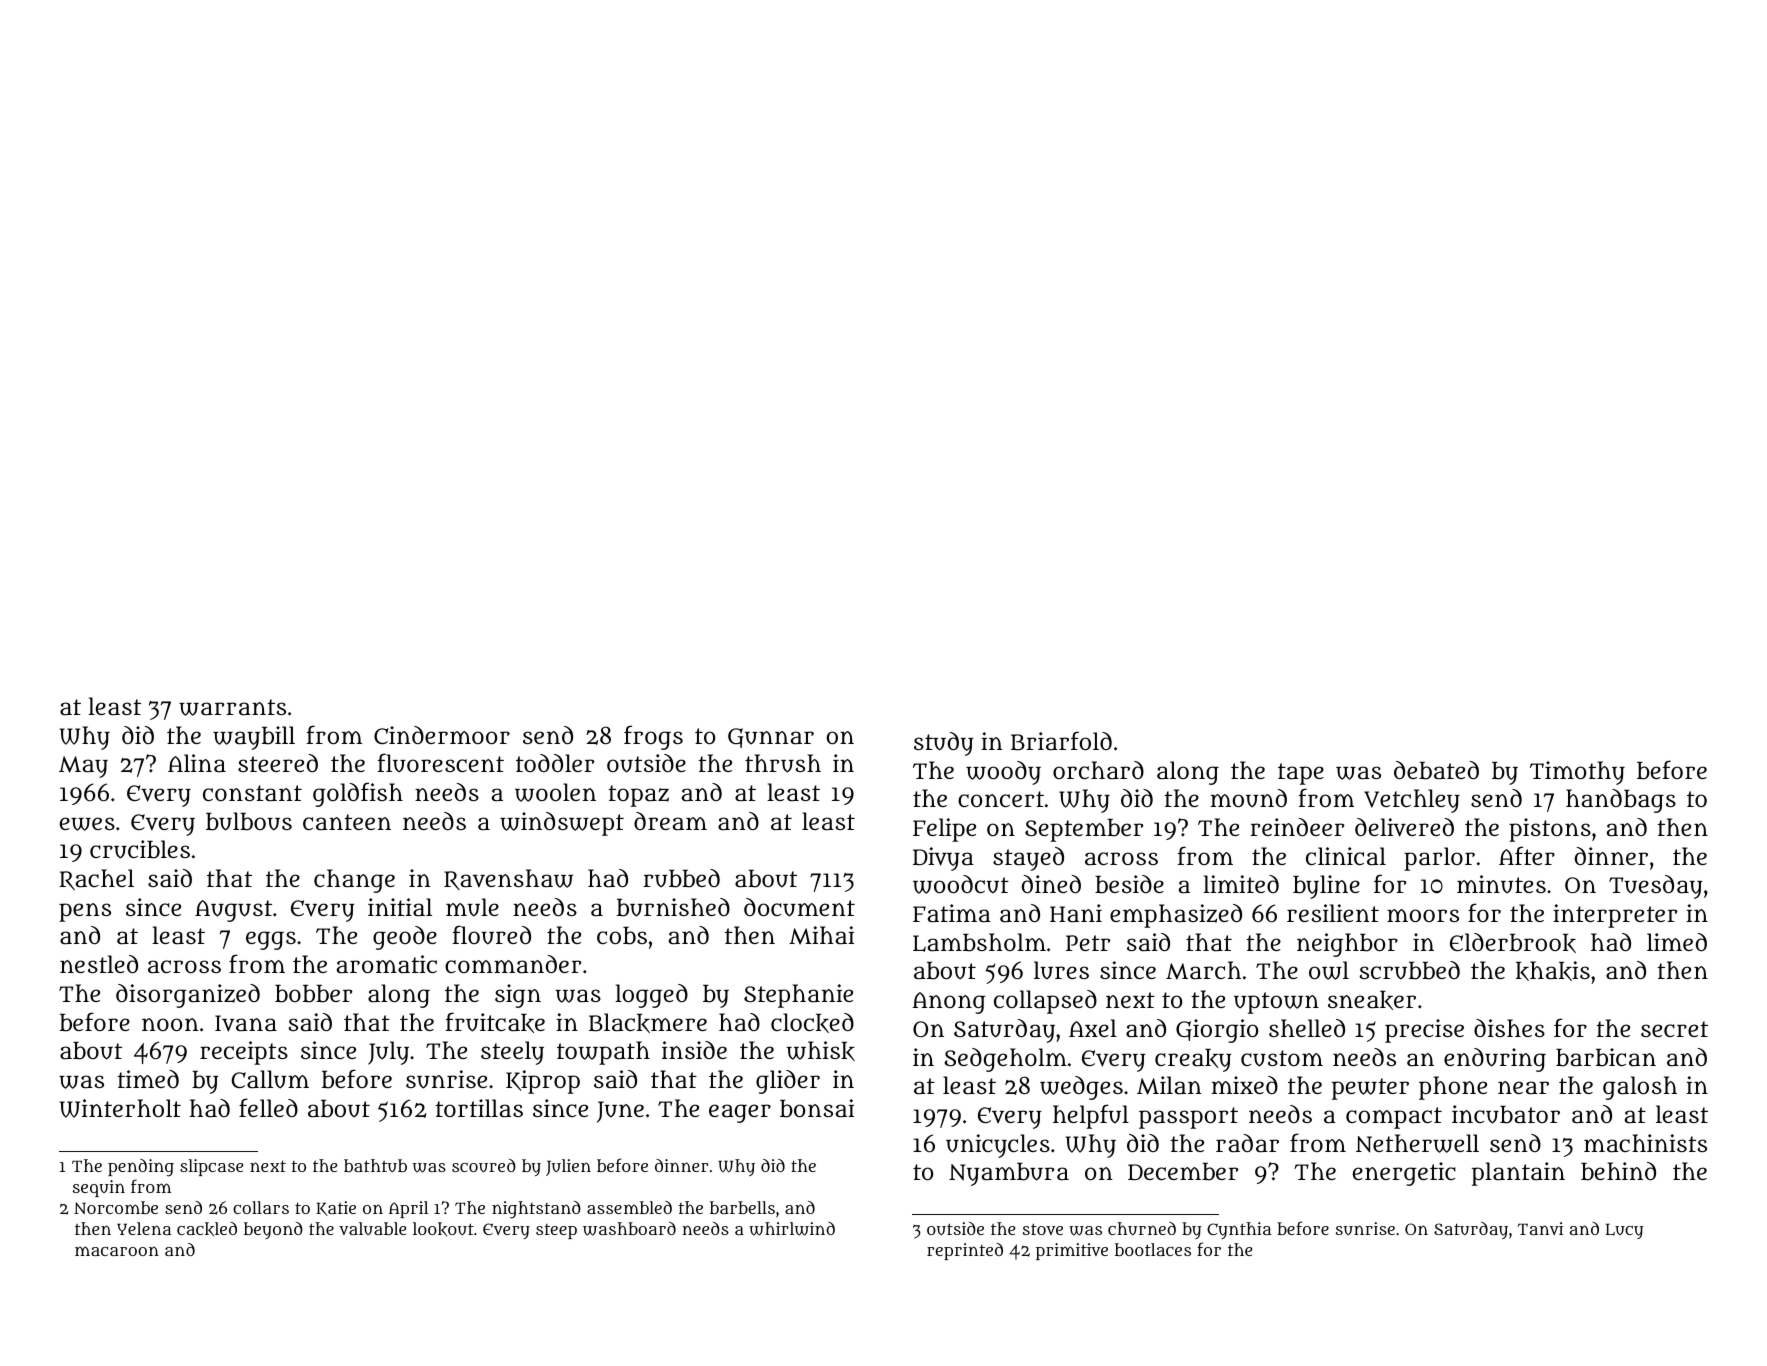 Image resolution: width=1767 pixels, height=1366 pixels. What do you see at coordinates (1043, 1229) in the page?
I see `stove` at bounding box center [1043, 1229].
